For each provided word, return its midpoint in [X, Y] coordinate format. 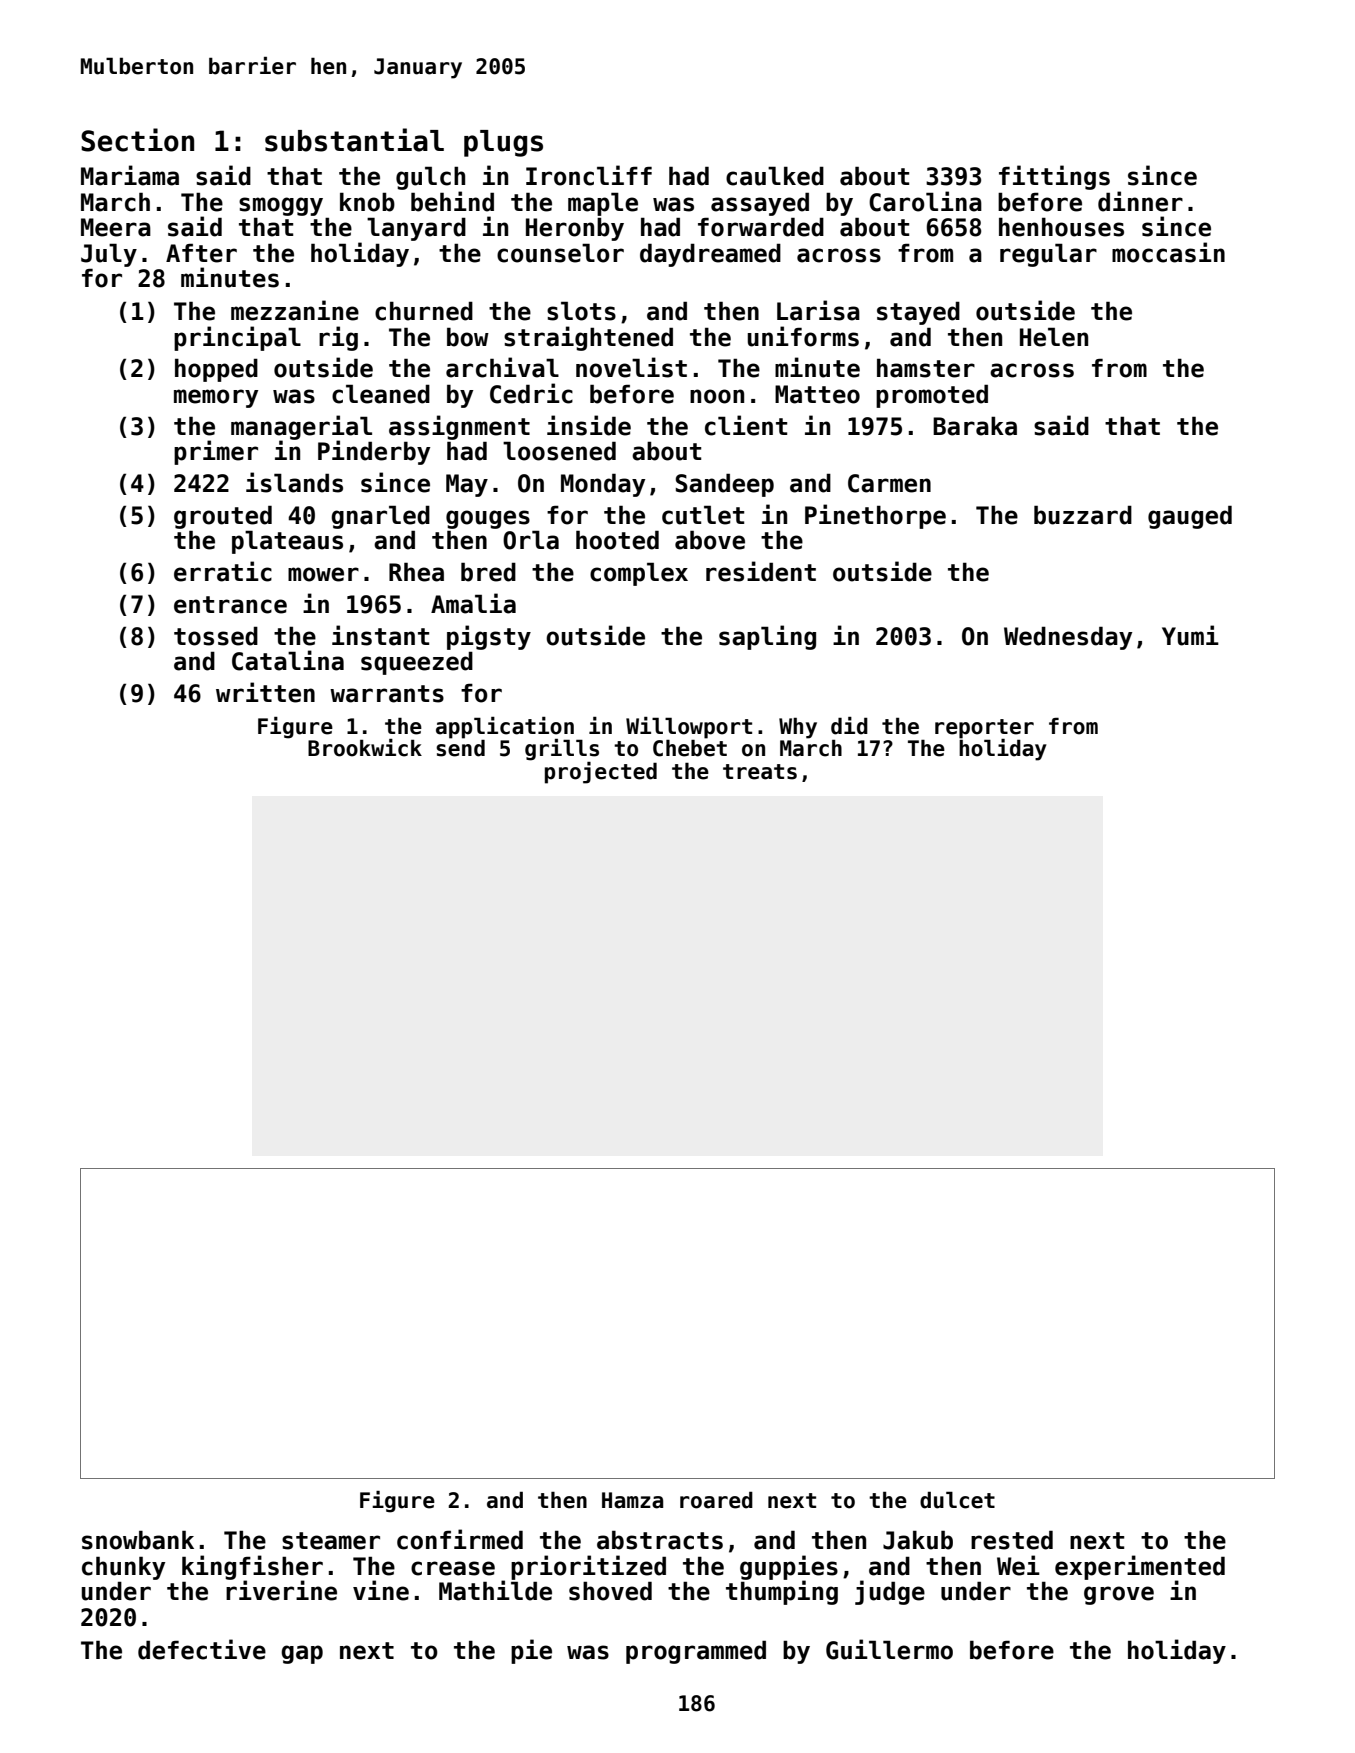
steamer [331, 1541]
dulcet [957, 1500]
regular [1048, 255]
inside [589, 425]
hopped [216, 370]
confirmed [460, 1539]
